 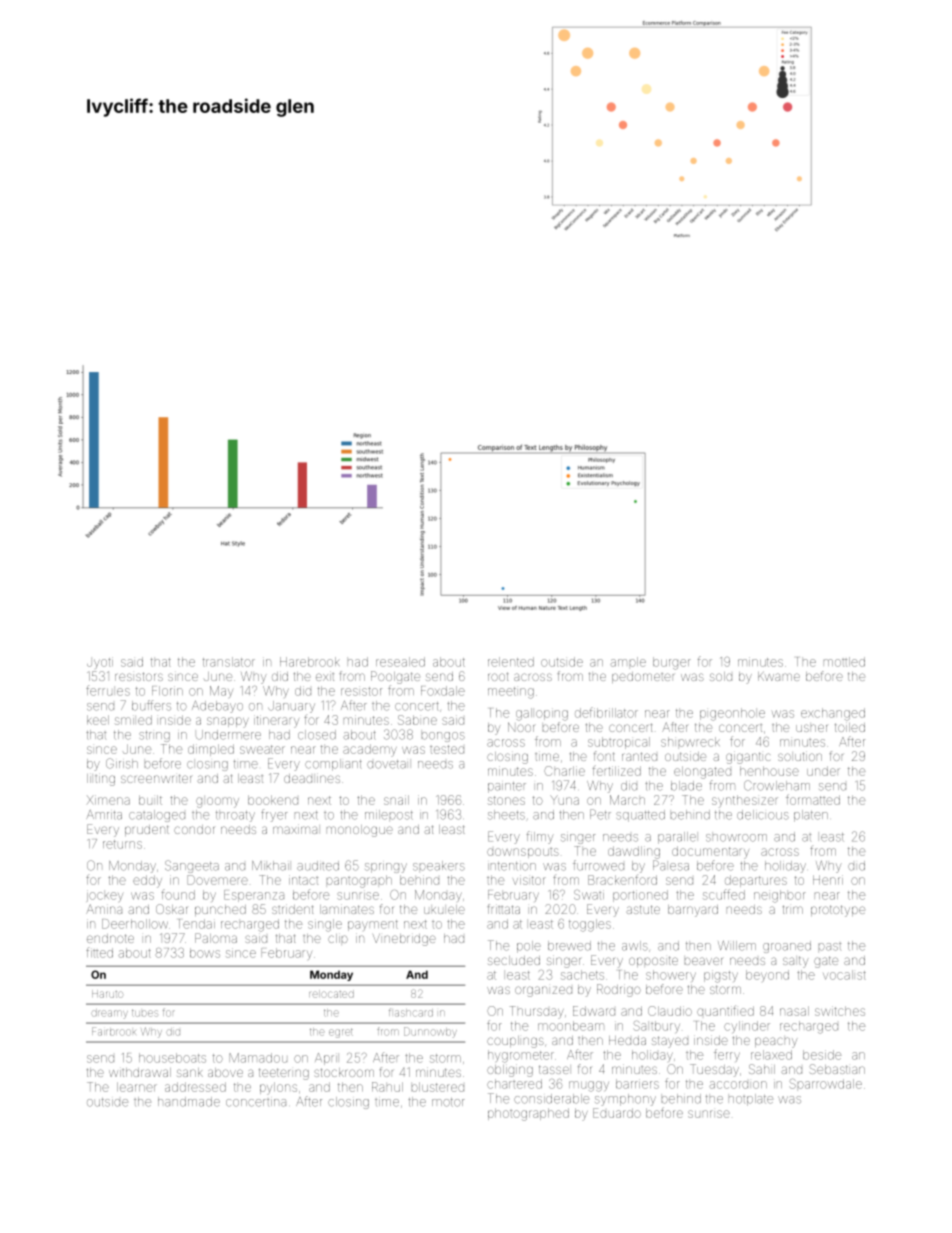 I want to click on Jyoti, so click(x=100, y=662).
